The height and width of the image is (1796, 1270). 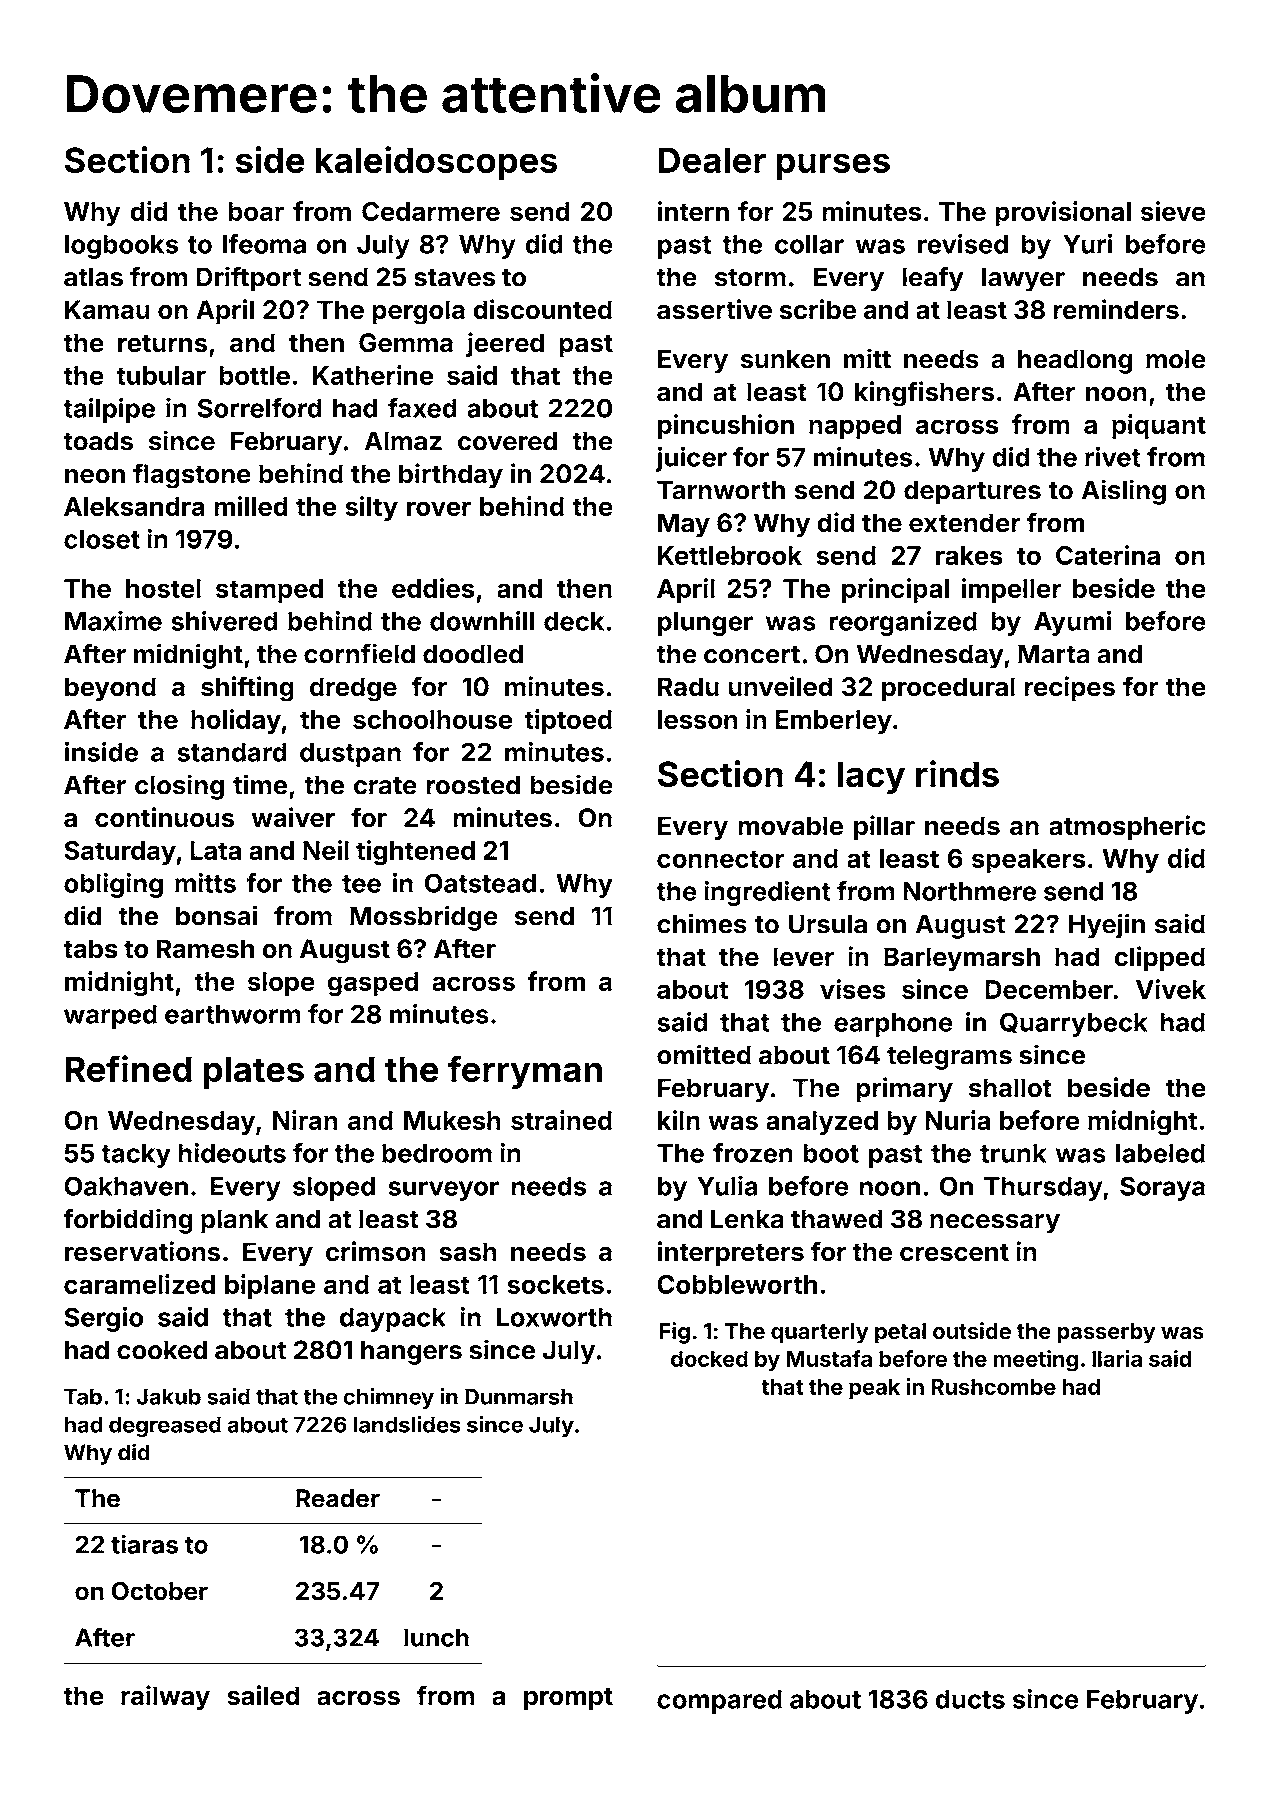 What do you see at coordinates (1054, 654) in the image?
I see `Marta` at bounding box center [1054, 654].
